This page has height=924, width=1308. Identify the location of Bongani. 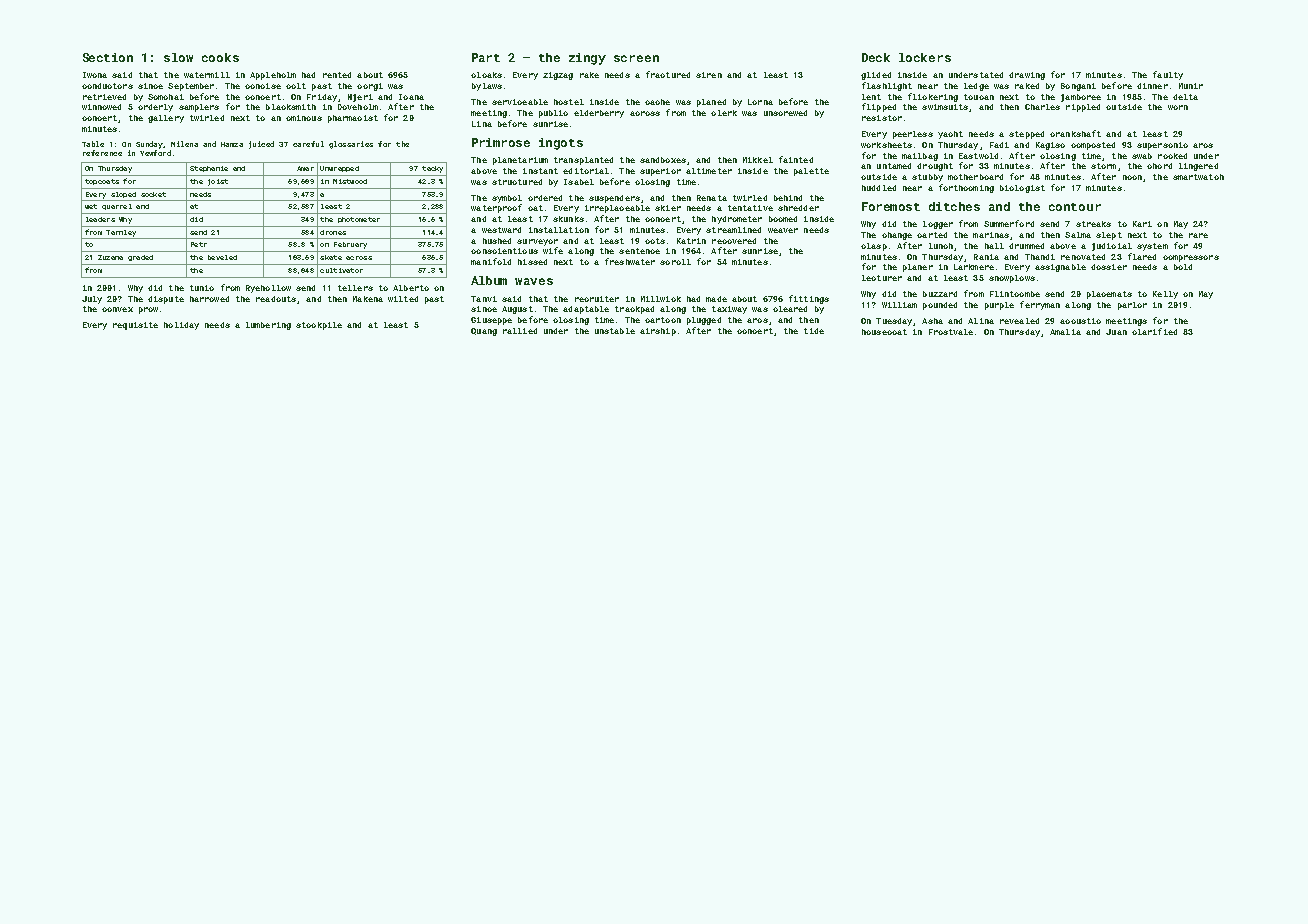
(1078, 87).
